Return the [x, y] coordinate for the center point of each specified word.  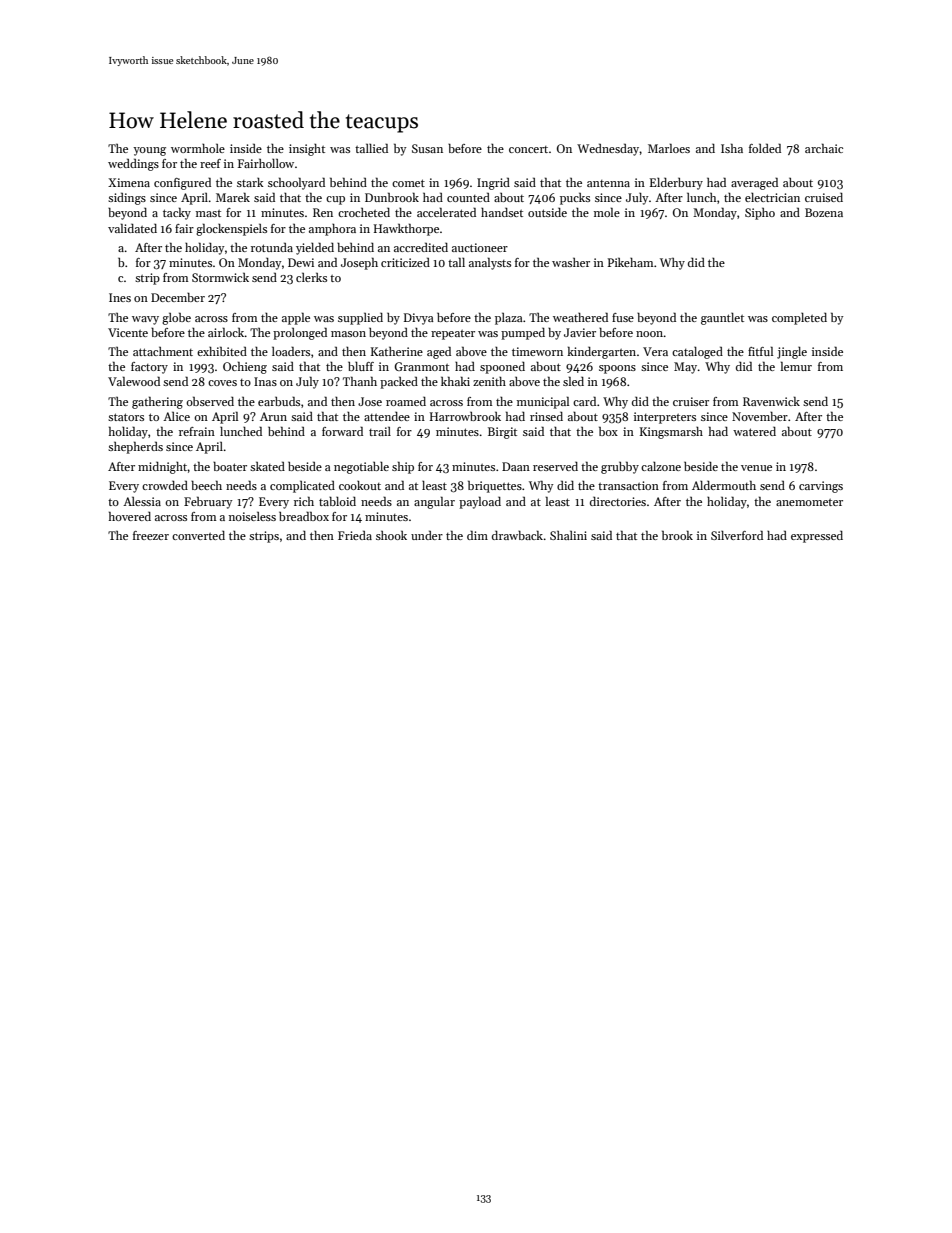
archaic [824, 148]
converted [198, 535]
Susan [427, 148]
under [427, 535]
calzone [661, 466]
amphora [332, 230]
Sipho [760, 213]
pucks [575, 198]
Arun [273, 416]
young [149, 151]
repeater [453, 335]
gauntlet [722, 319]
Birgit [502, 433]
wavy [145, 320]
